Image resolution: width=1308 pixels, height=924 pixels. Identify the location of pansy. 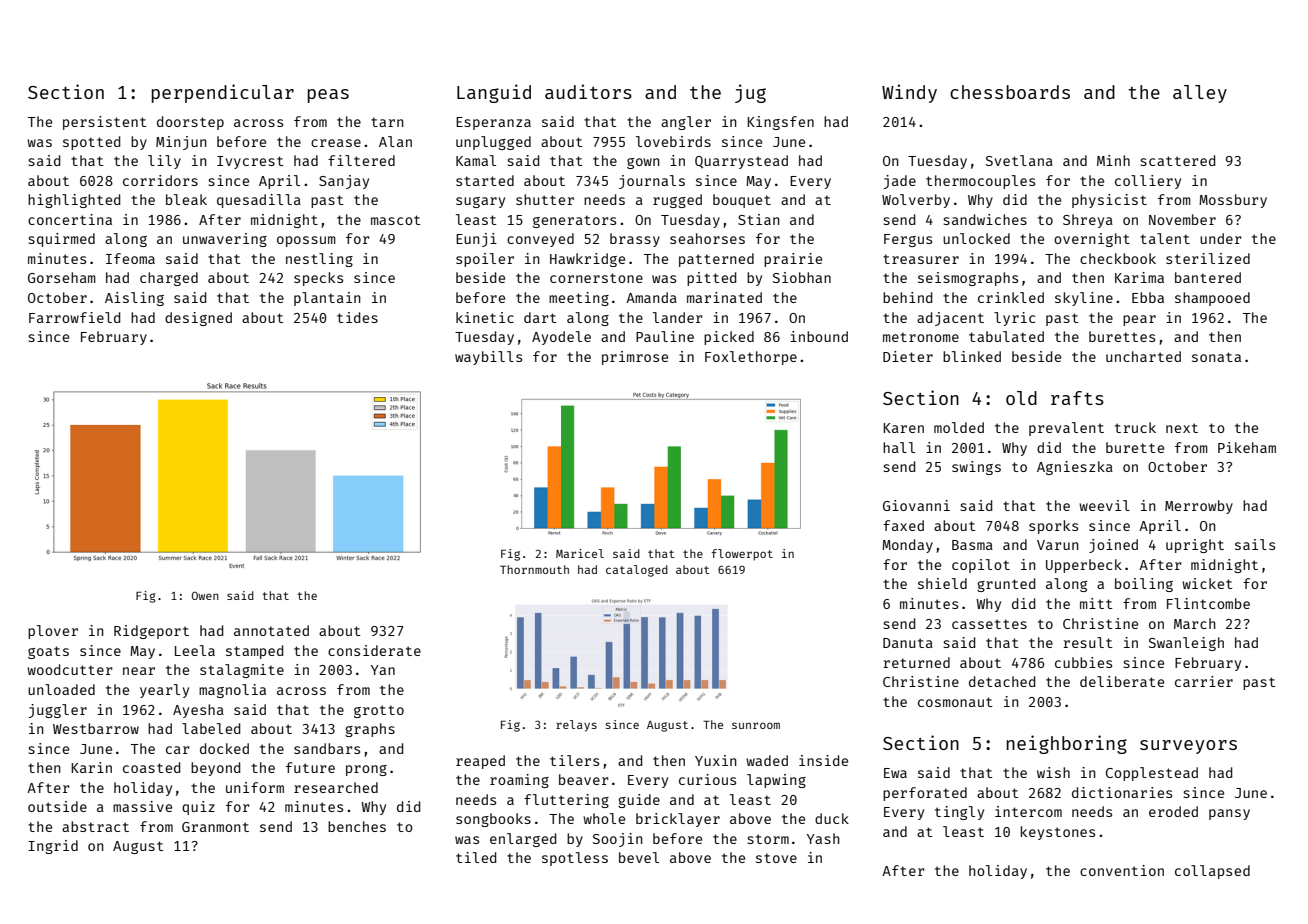
(1229, 814).
